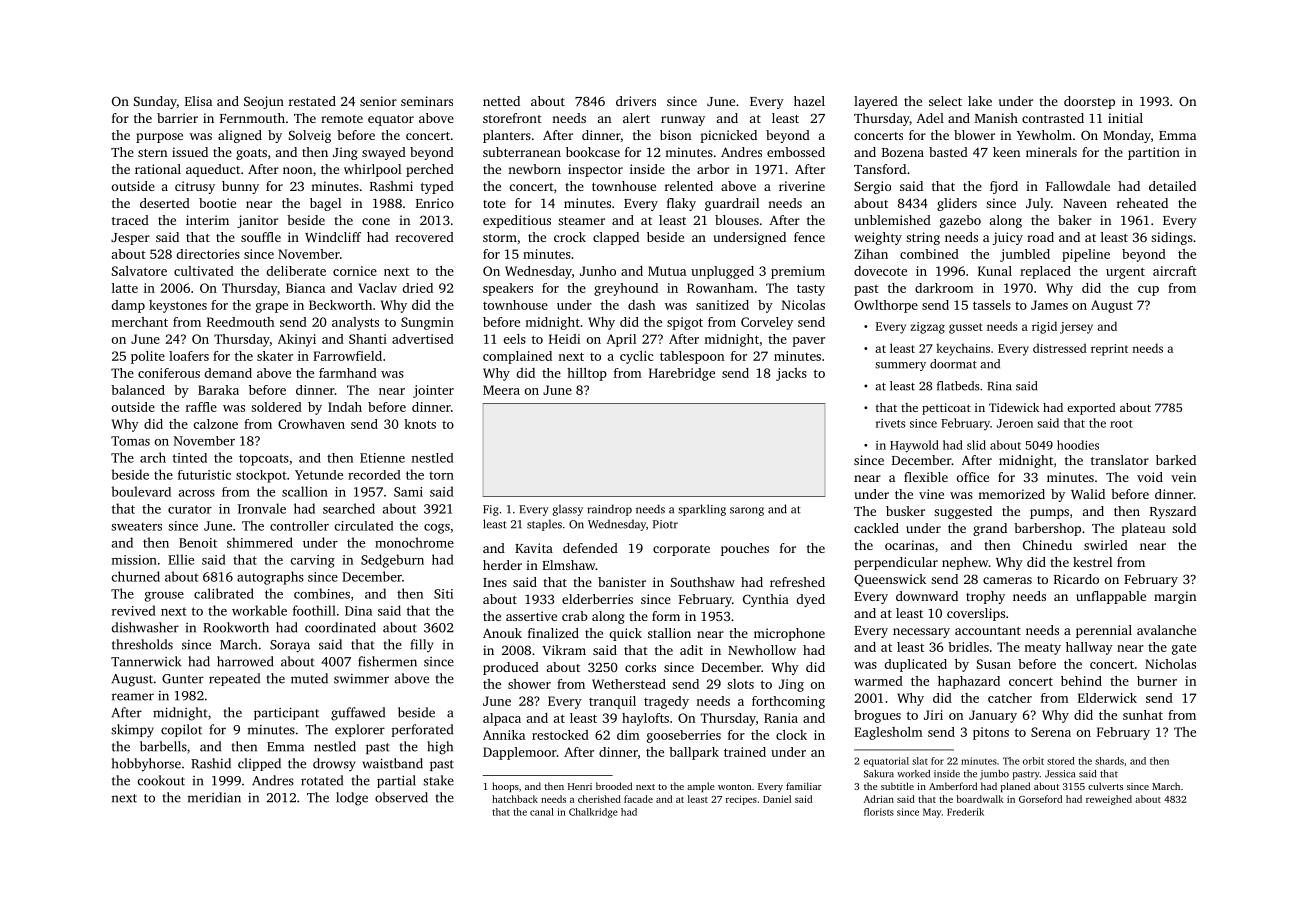 Image resolution: width=1308 pixels, height=924 pixels. What do you see at coordinates (930, 118) in the page?
I see `Adel` at bounding box center [930, 118].
